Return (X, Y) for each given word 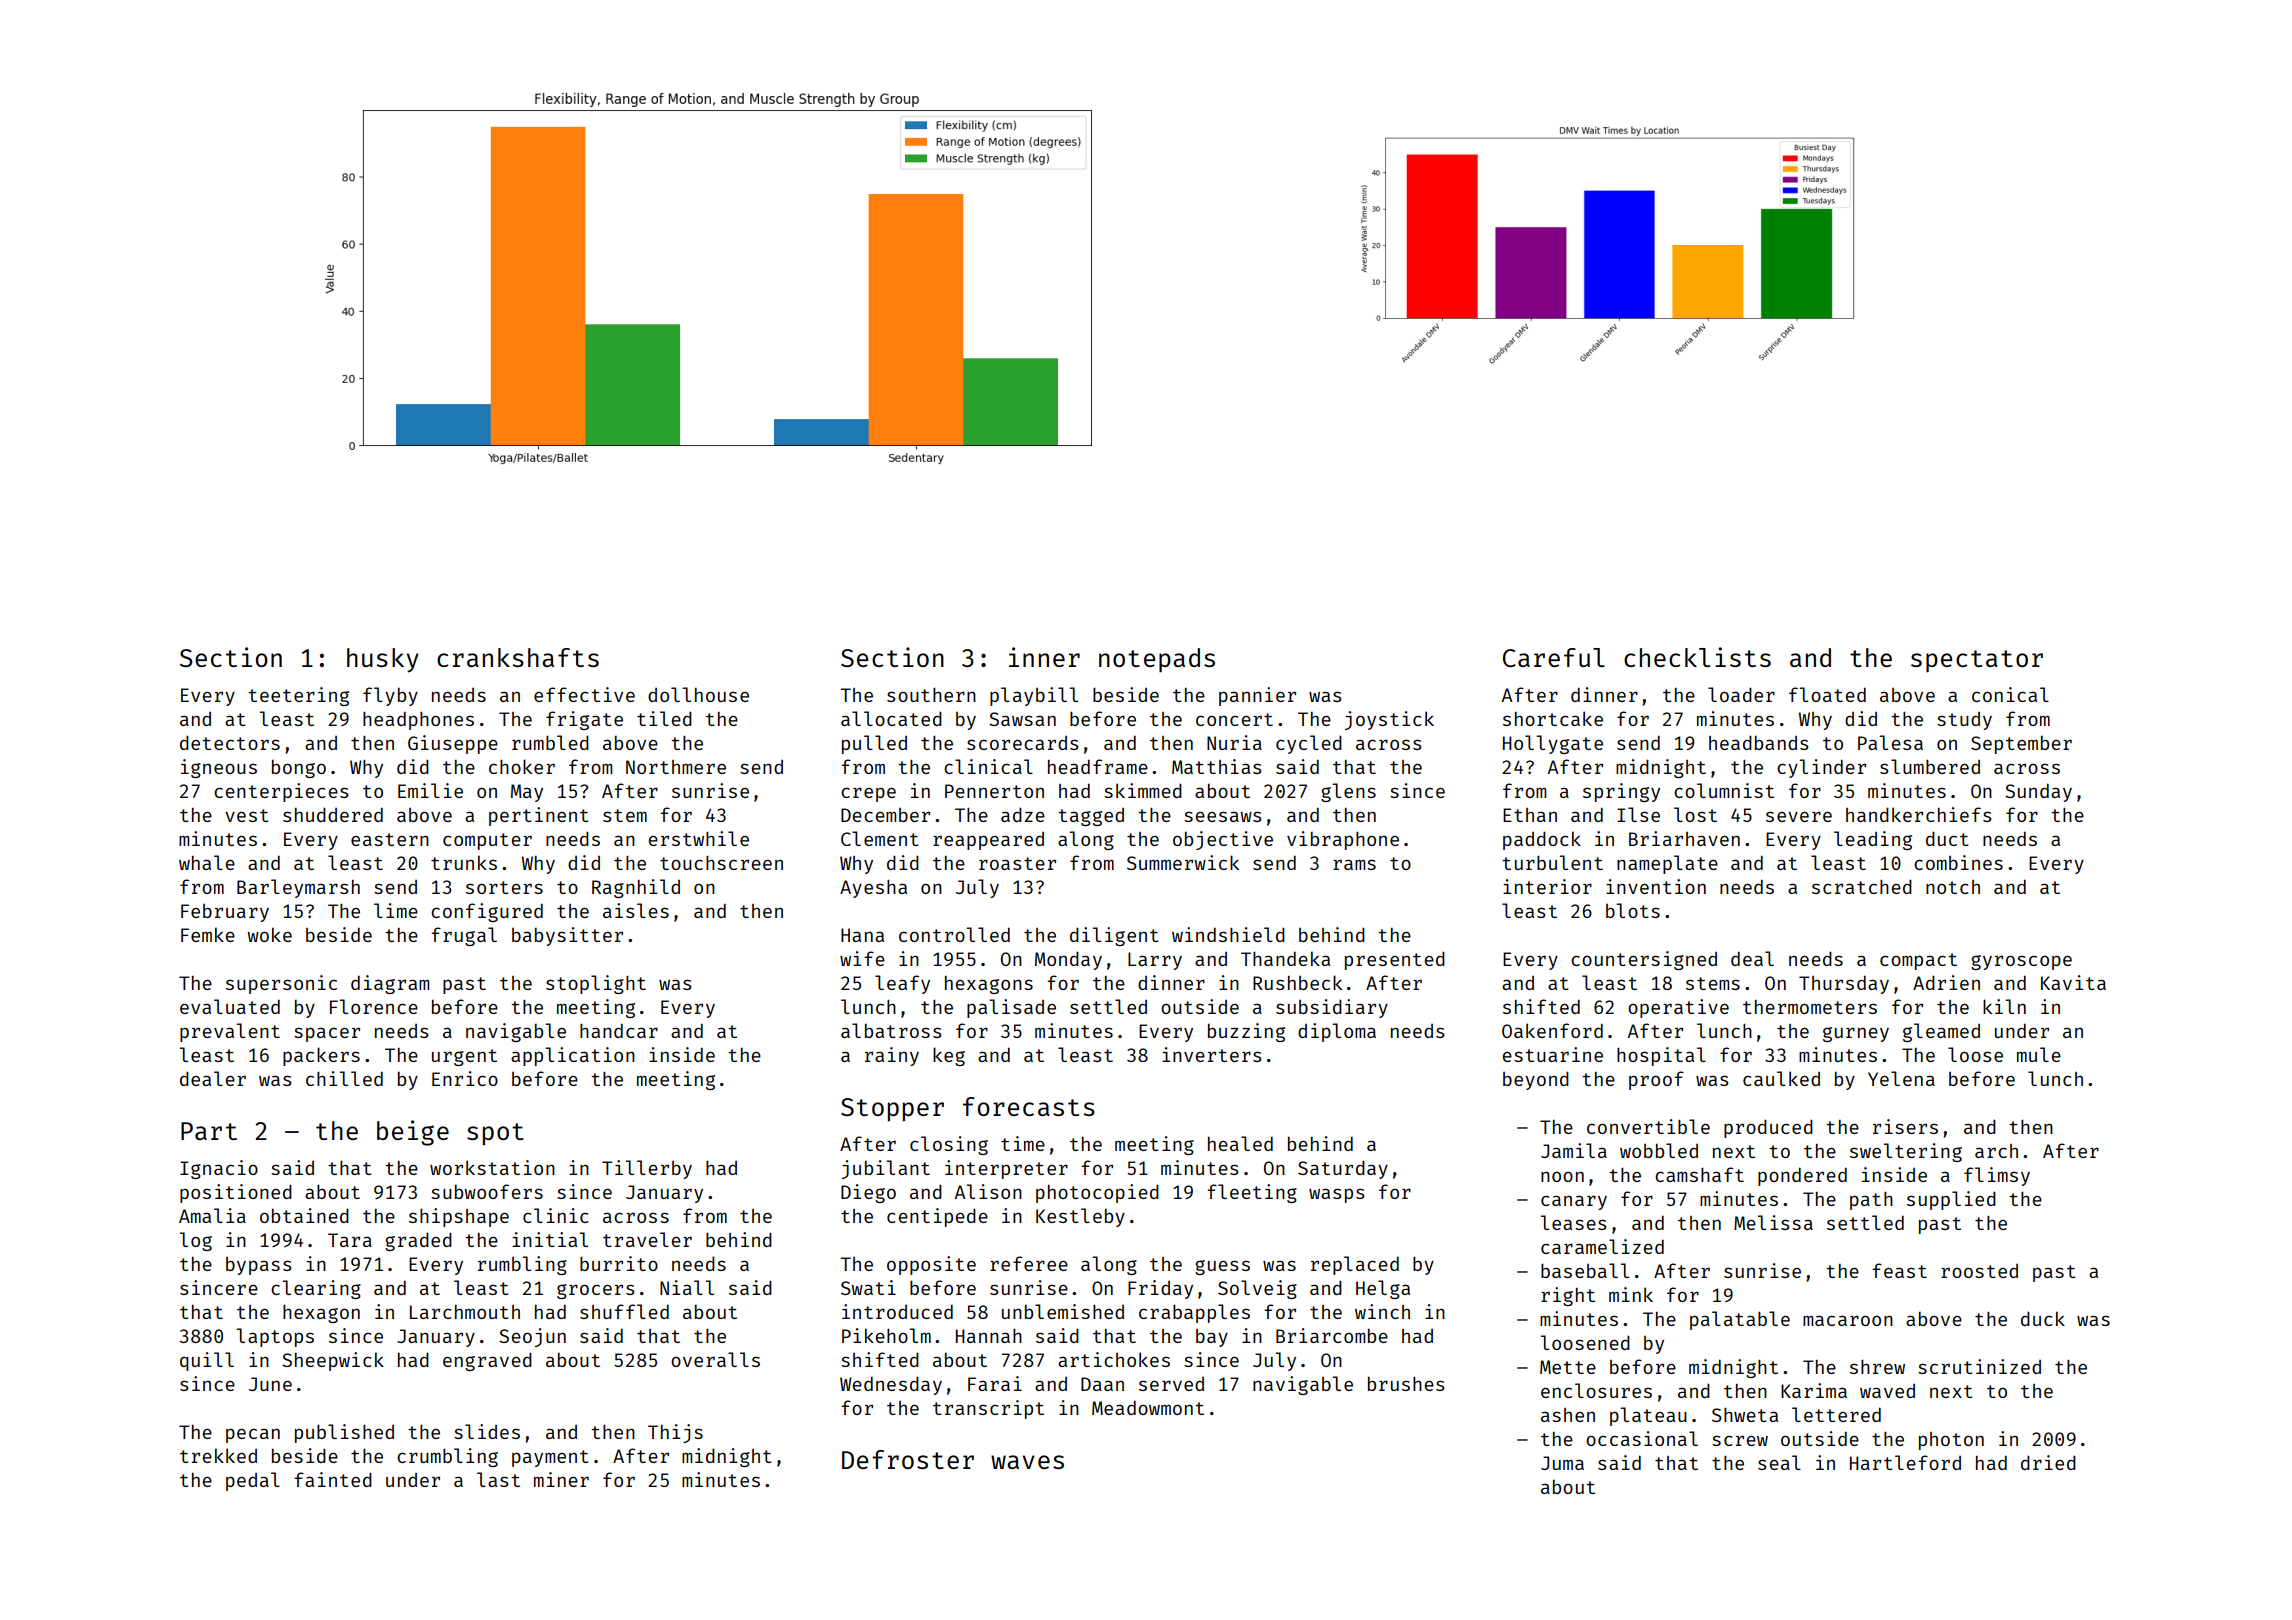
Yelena (1901, 1078)
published (344, 1433)
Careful (1554, 657)
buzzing (1246, 1032)
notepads (1157, 660)
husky (383, 660)
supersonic (281, 984)
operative (1678, 1008)
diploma (1337, 1032)
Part (209, 1131)
